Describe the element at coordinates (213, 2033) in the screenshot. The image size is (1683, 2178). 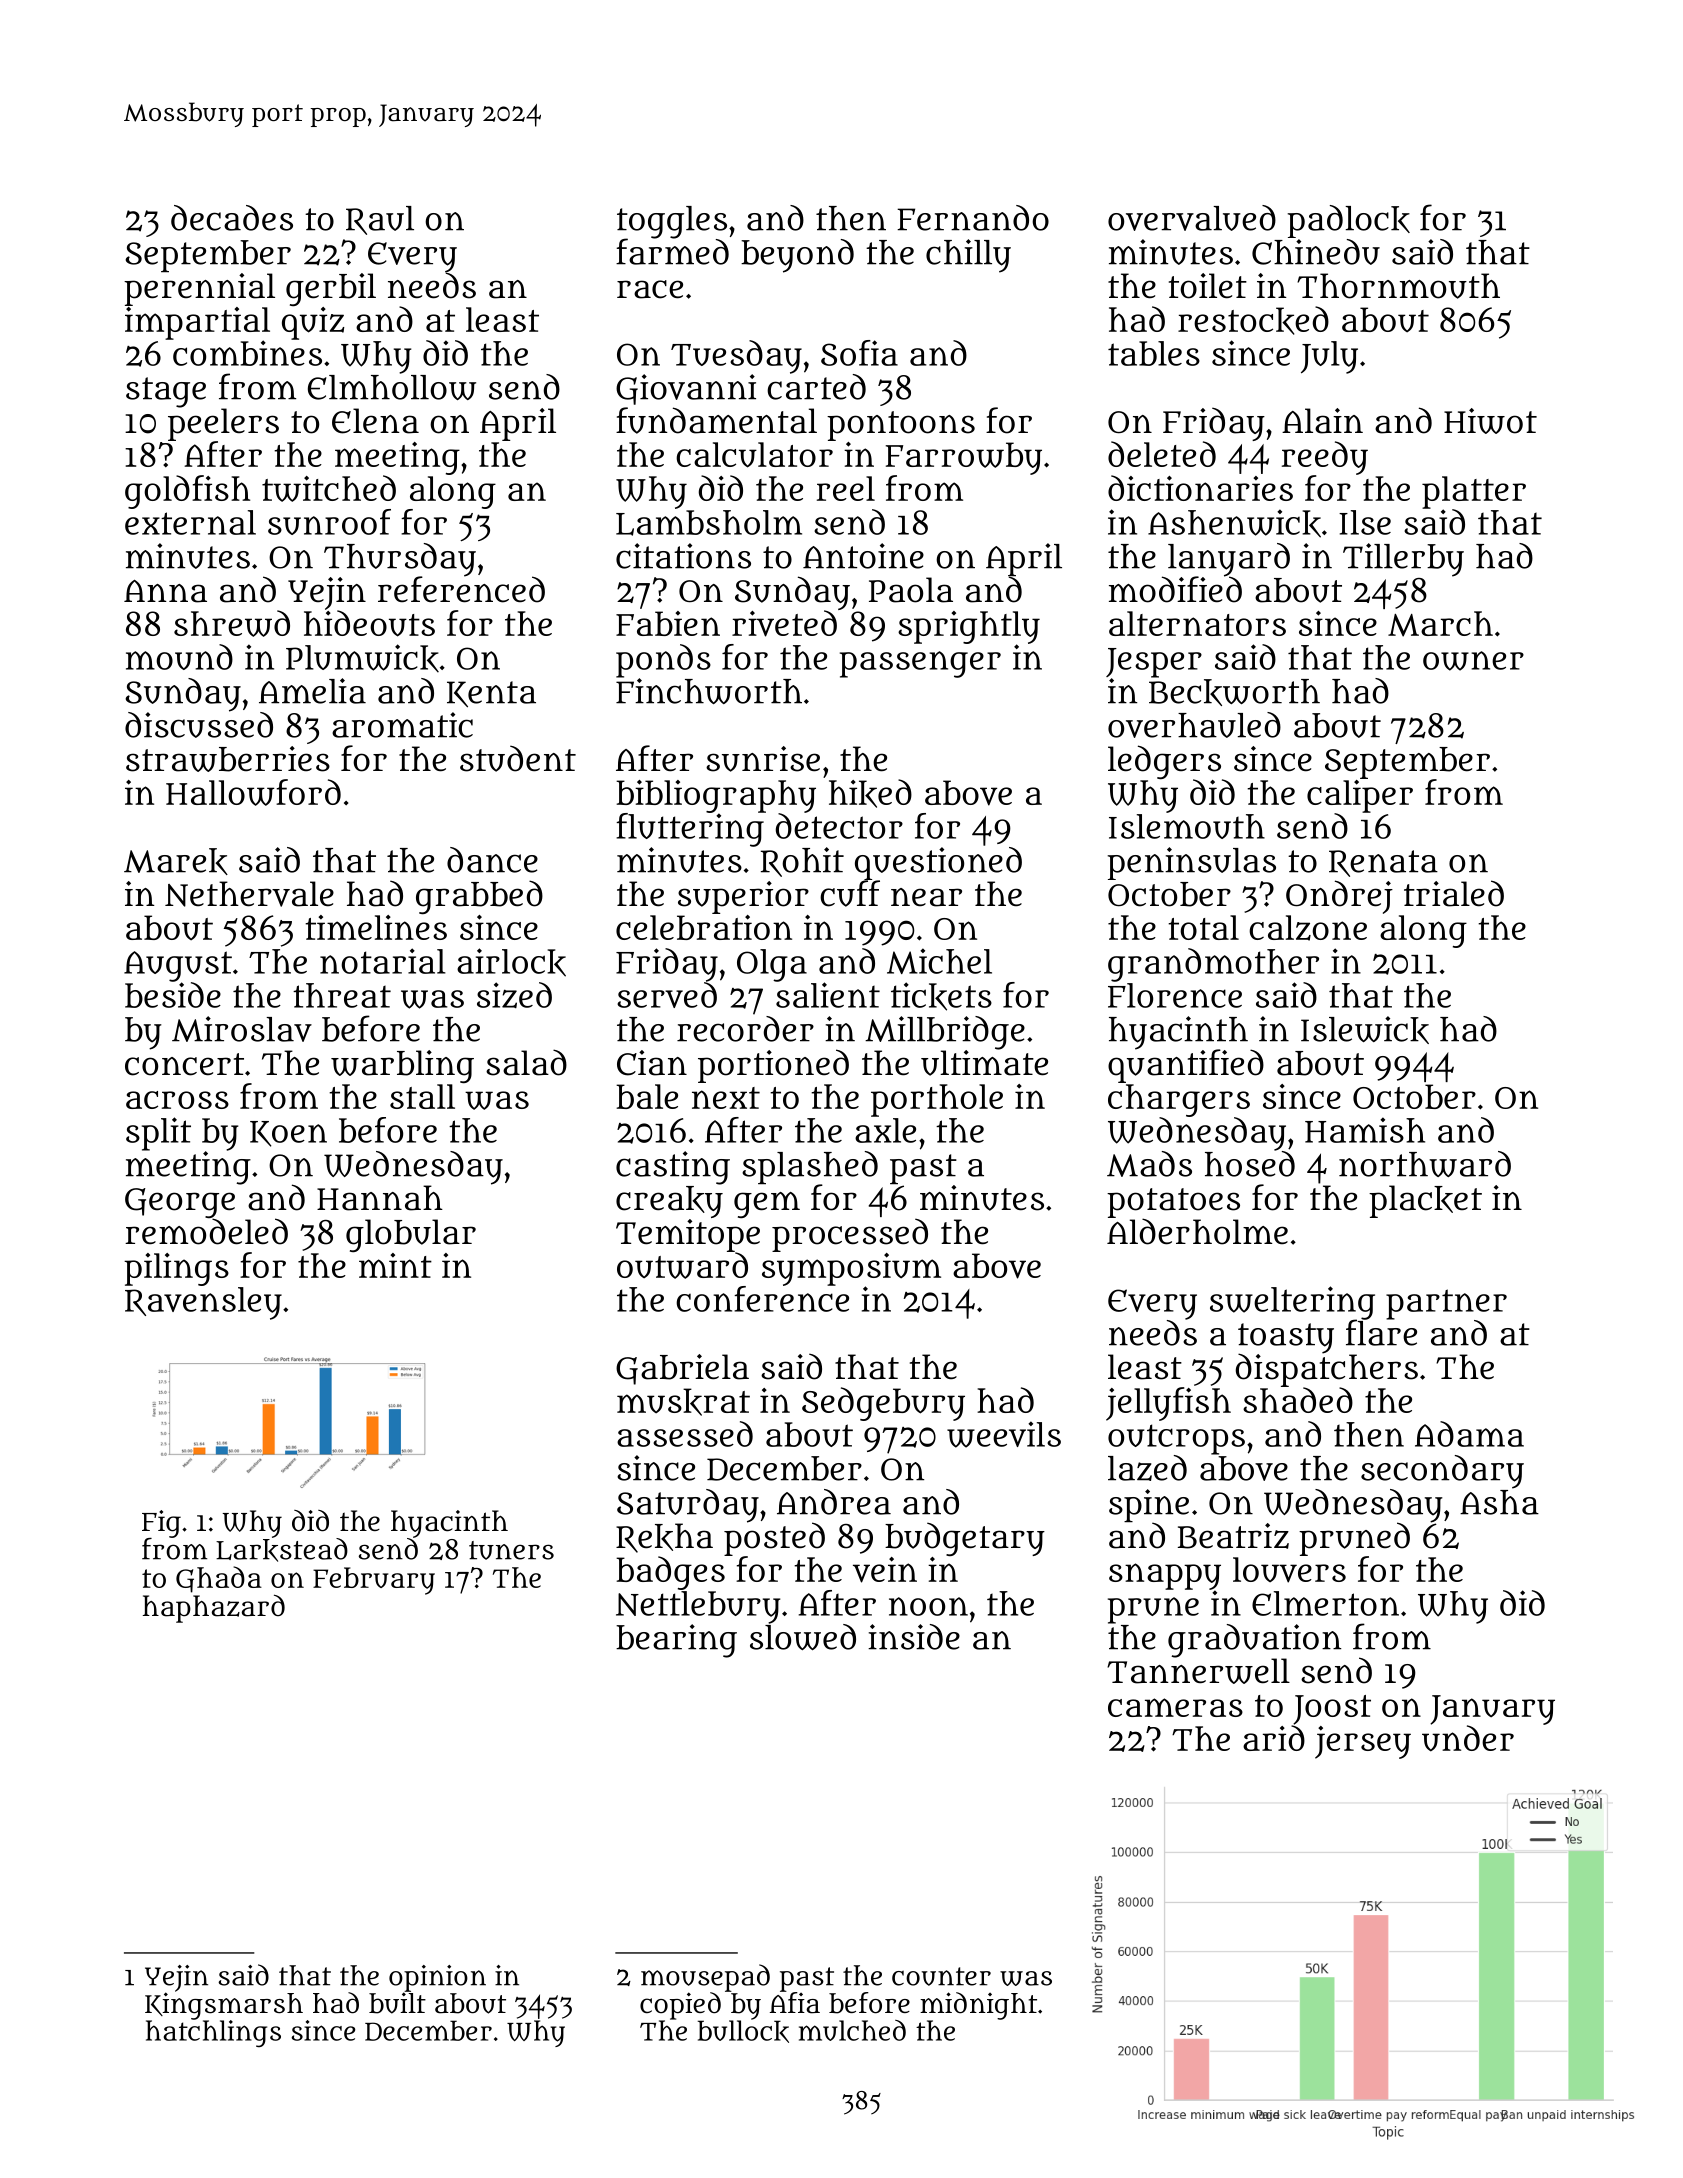
I see `hatchlings` at that location.
